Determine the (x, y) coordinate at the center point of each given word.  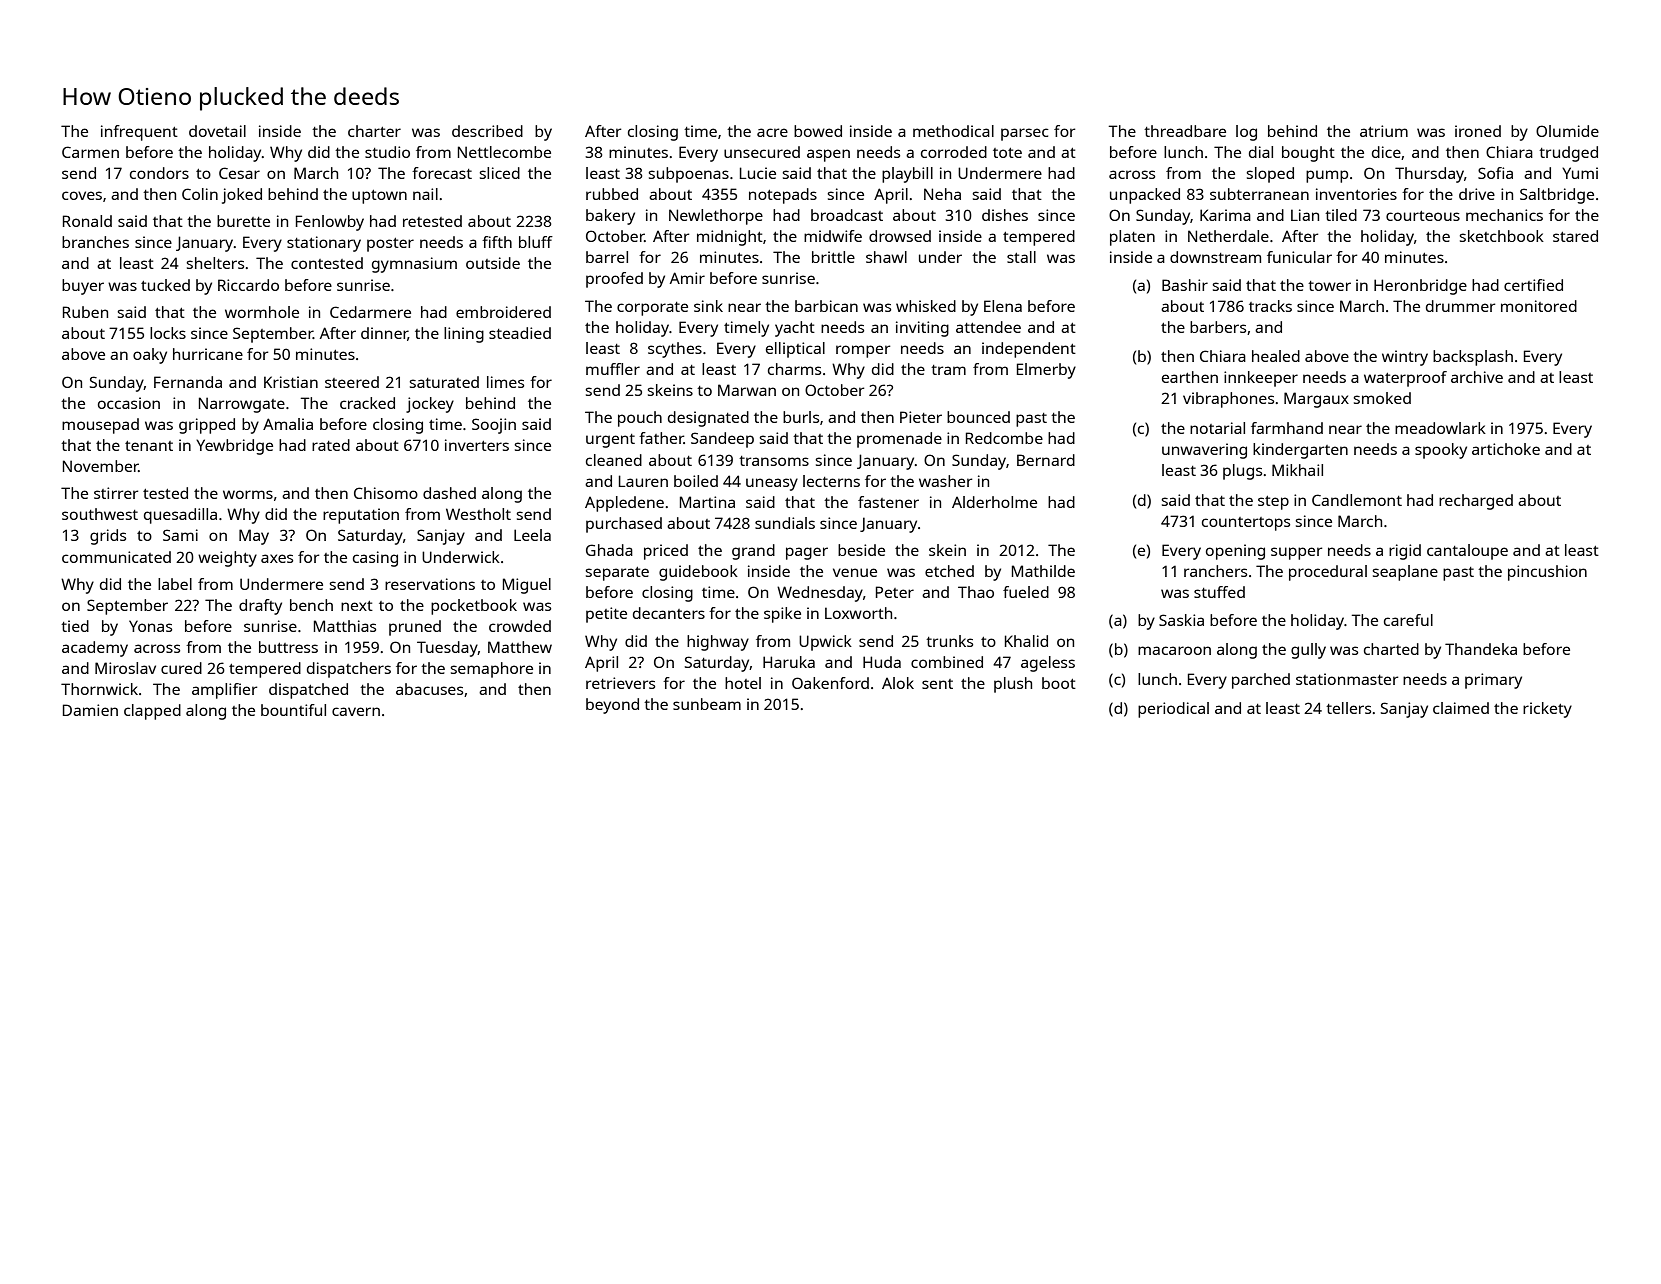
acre (772, 132)
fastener (888, 502)
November (101, 466)
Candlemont (1357, 500)
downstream (1215, 257)
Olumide (1567, 131)
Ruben (85, 312)
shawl (886, 257)
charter (374, 131)
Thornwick (99, 689)
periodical (1173, 710)
